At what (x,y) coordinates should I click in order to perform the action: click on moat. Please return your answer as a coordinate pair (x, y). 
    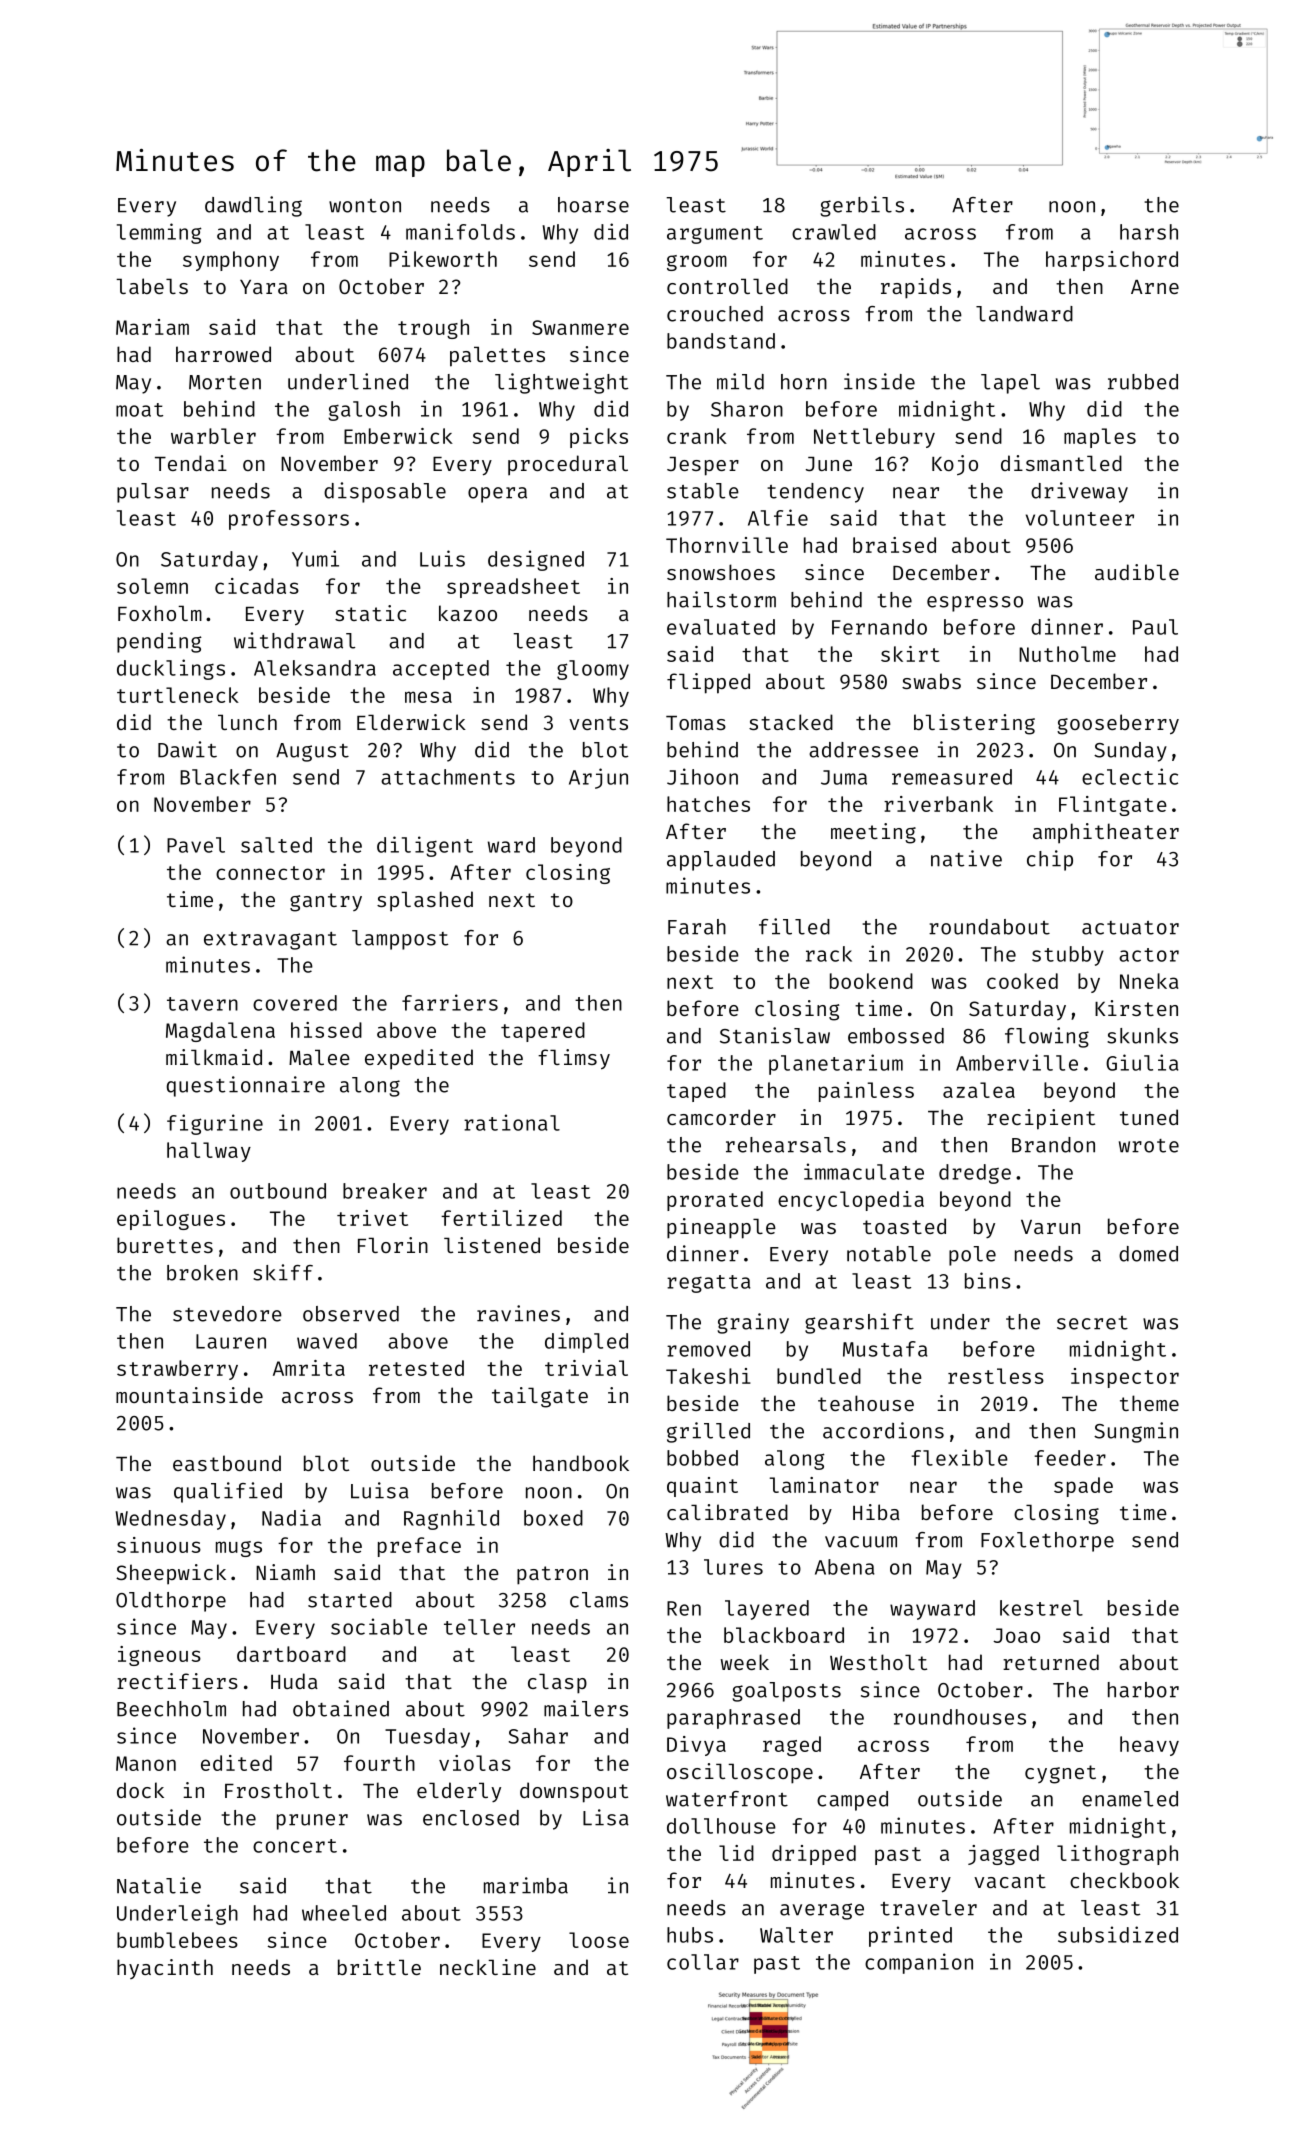
    Looking at the image, I should click on (139, 410).
